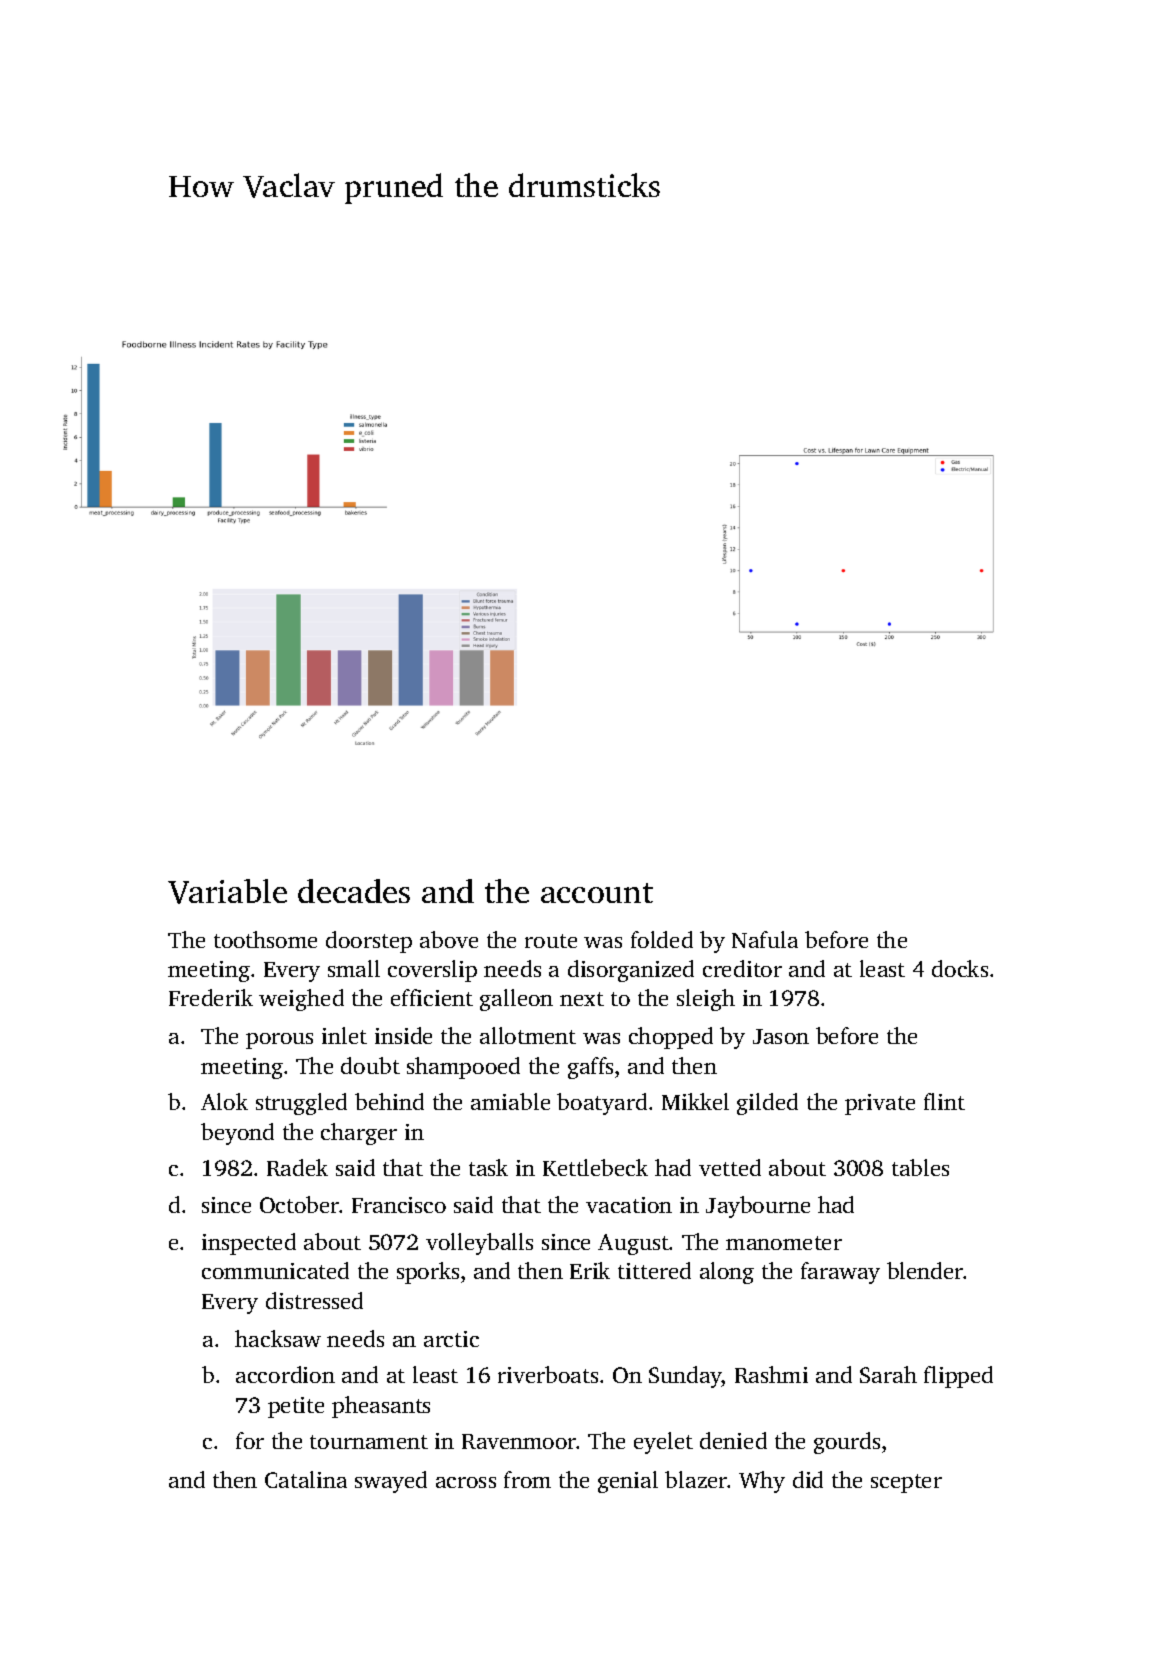  What do you see at coordinates (285, 1374) in the page?
I see `accordion` at bounding box center [285, 1374].
